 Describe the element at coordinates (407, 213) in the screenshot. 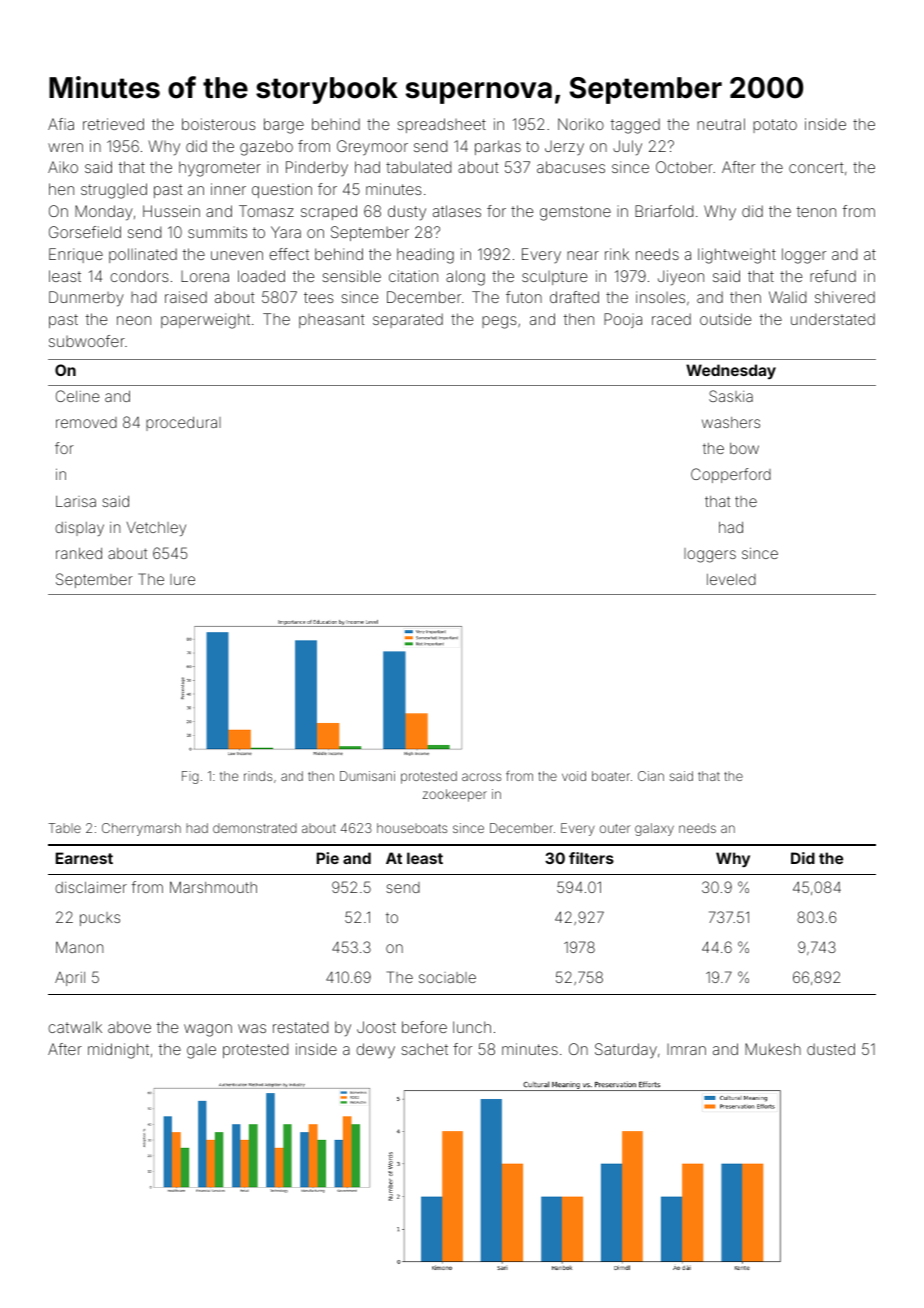

I see `dusty` at that location.
